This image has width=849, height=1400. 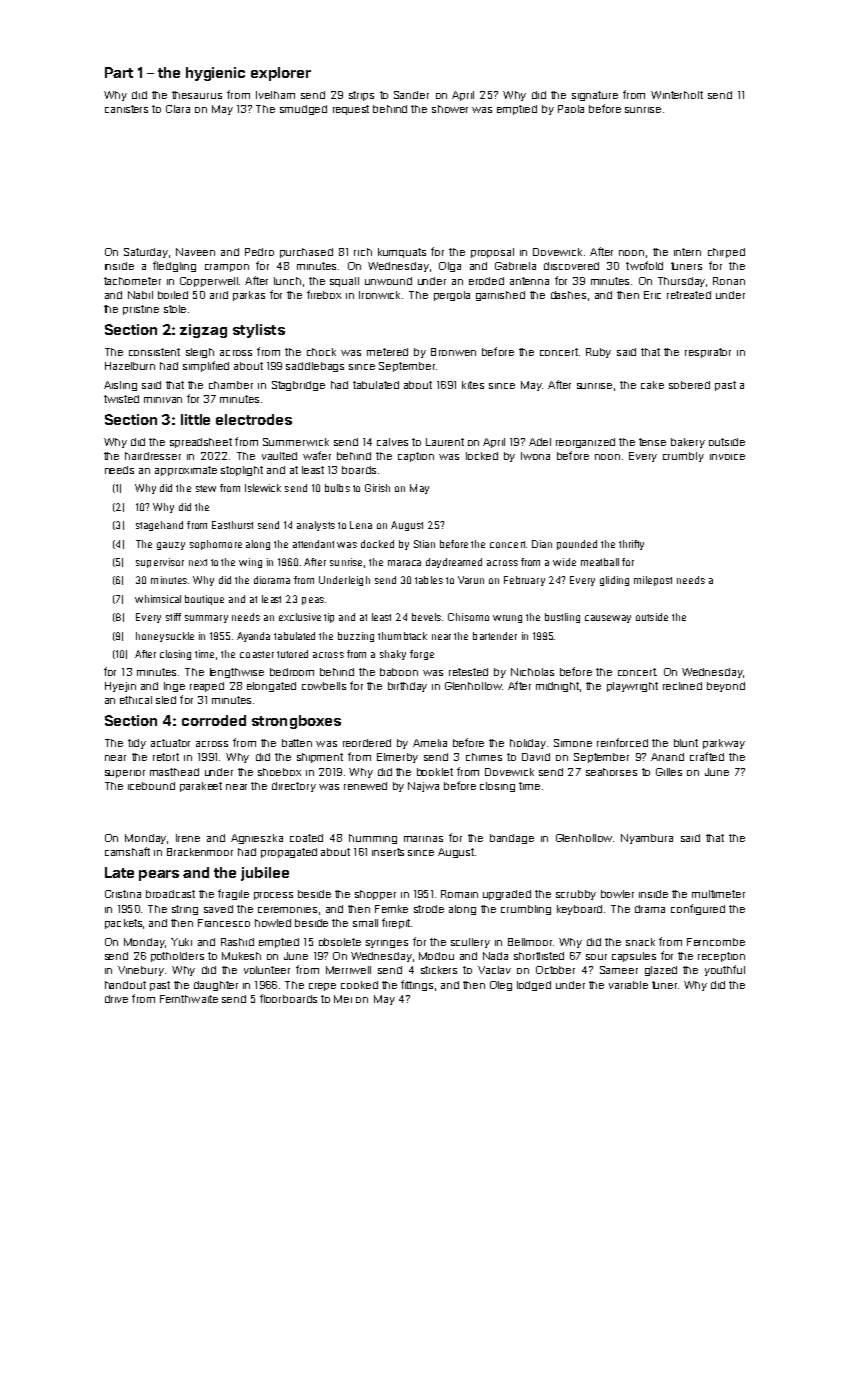 I want to click on Oleg, so click(x=501, y=986).
